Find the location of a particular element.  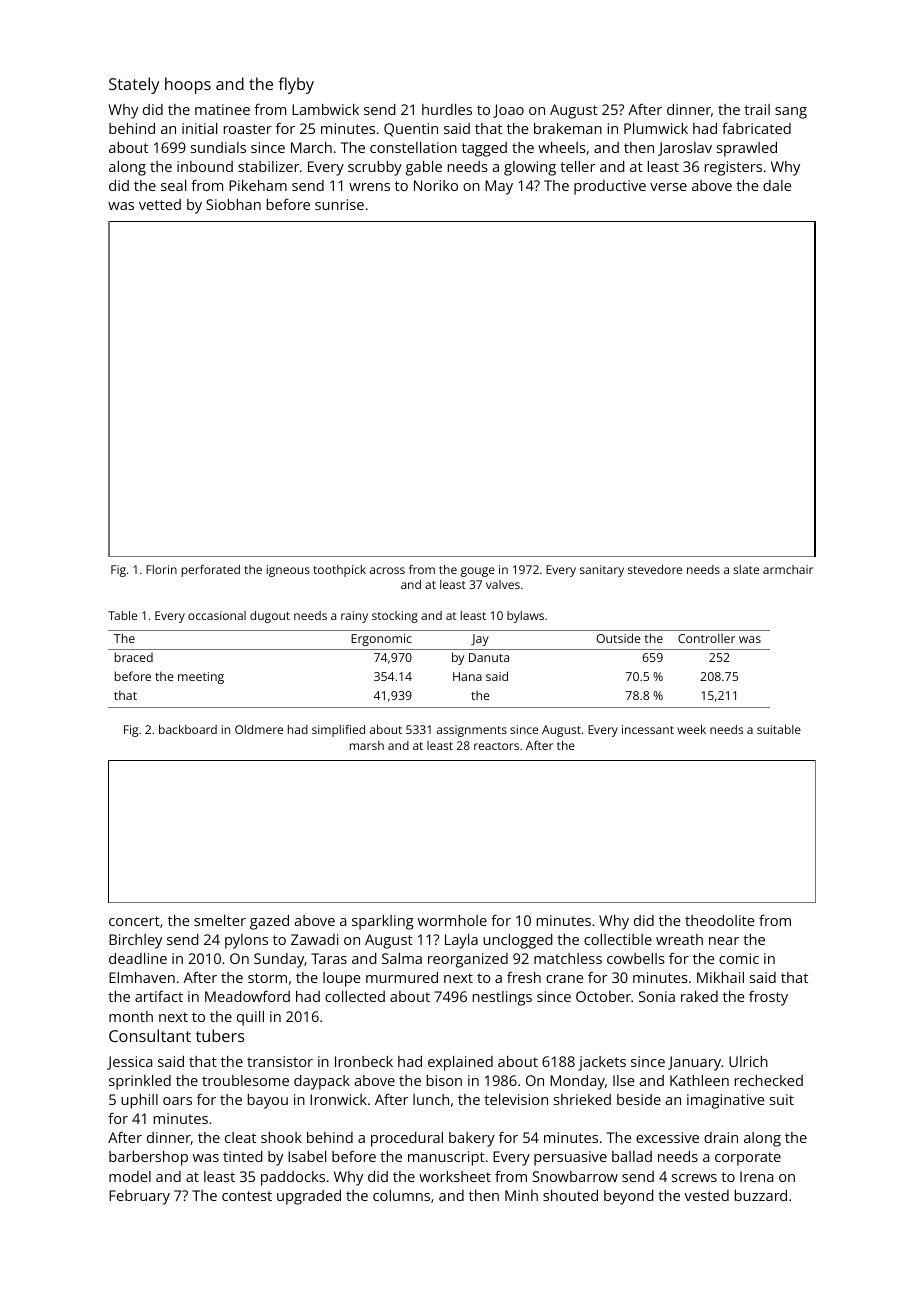

gouge is located at coordinates (478, 572).
